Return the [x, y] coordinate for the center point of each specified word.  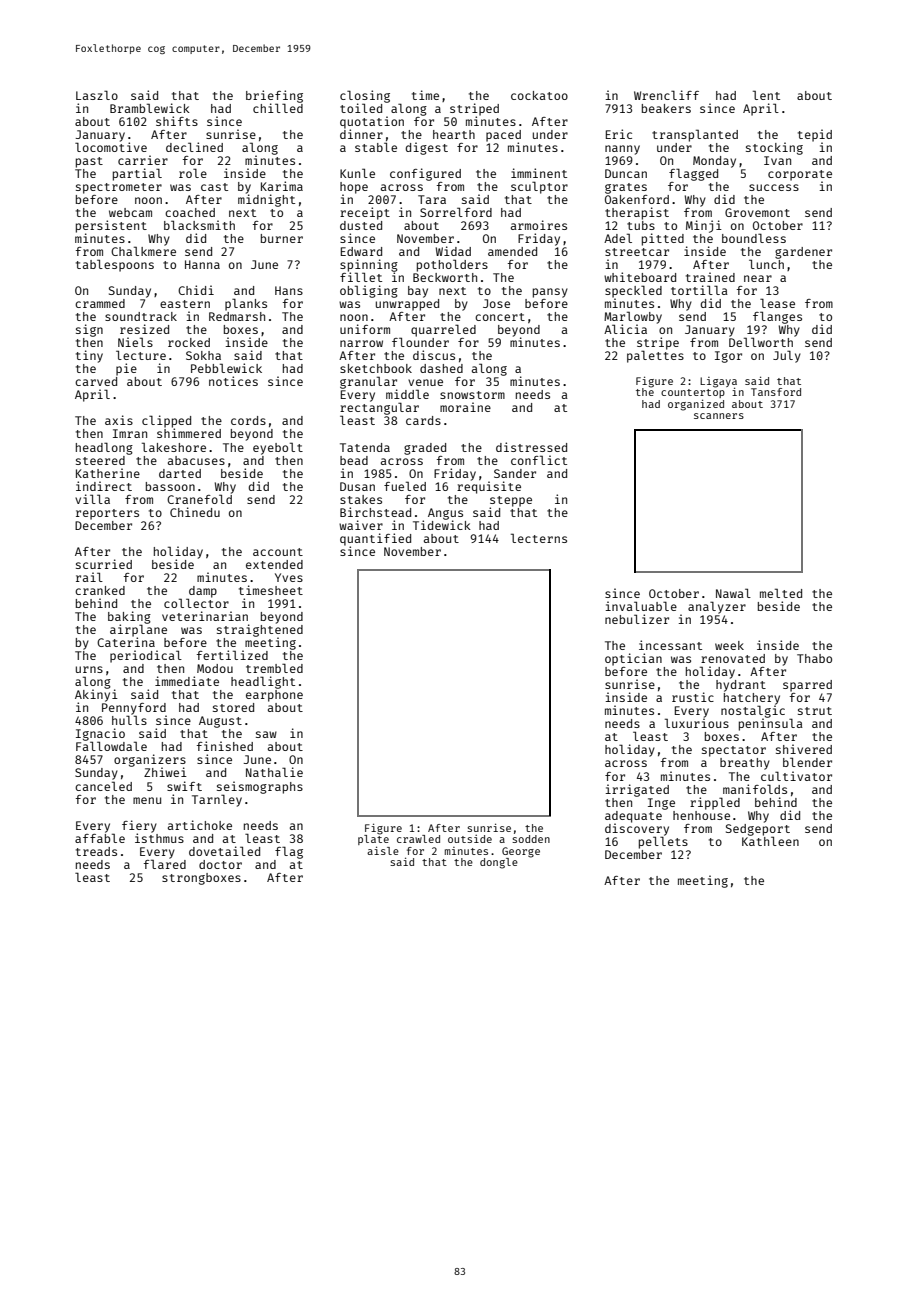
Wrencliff [666, 95]
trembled [274, 668]
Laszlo [97, 95]
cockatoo [539, 95]
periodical [146, 656]
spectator [734, 751]
